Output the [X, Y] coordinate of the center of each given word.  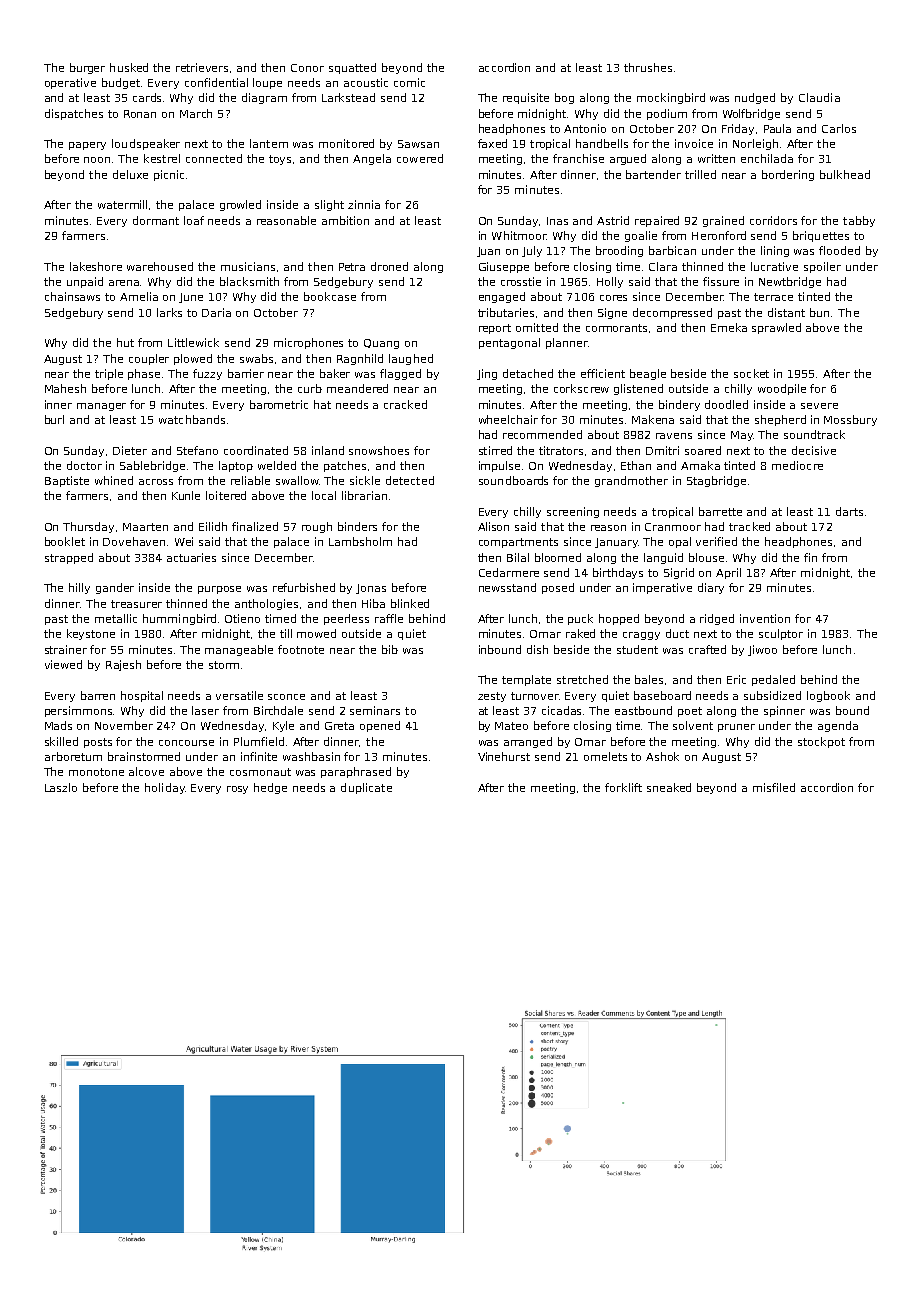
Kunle [186, 495]
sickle [365, 480]
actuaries [191, 557]
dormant [156, 220]
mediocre [797, 465]
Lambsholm [360, 541]
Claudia [819, 97]
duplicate [366, 788]
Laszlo [61, 787]
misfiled [774, 787]
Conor [307, 68]
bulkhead [845, 174]
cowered [420, 158]
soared [703, 450]
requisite [526, 98]
